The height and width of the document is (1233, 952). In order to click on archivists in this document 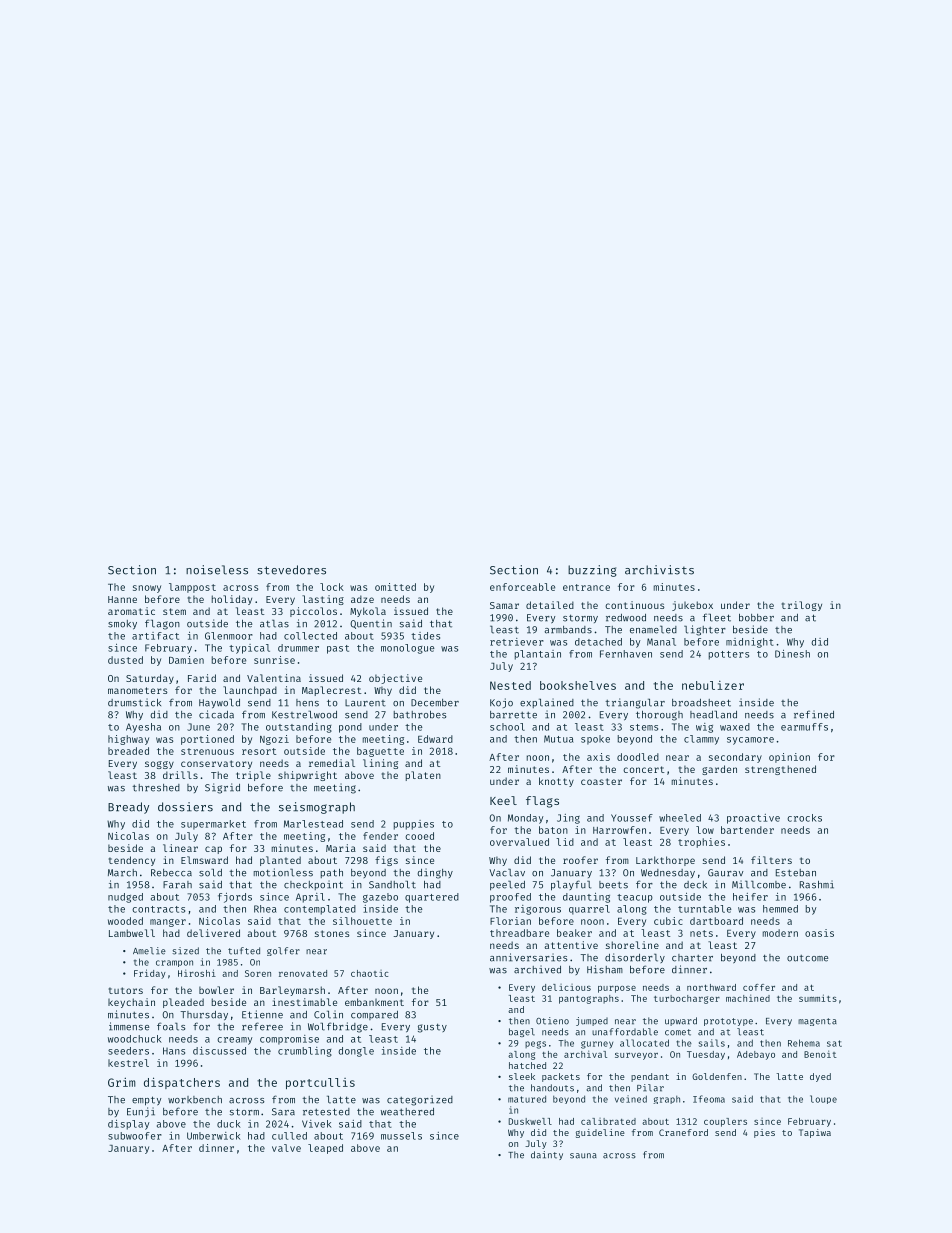, I will do `click(659, 570)`.
